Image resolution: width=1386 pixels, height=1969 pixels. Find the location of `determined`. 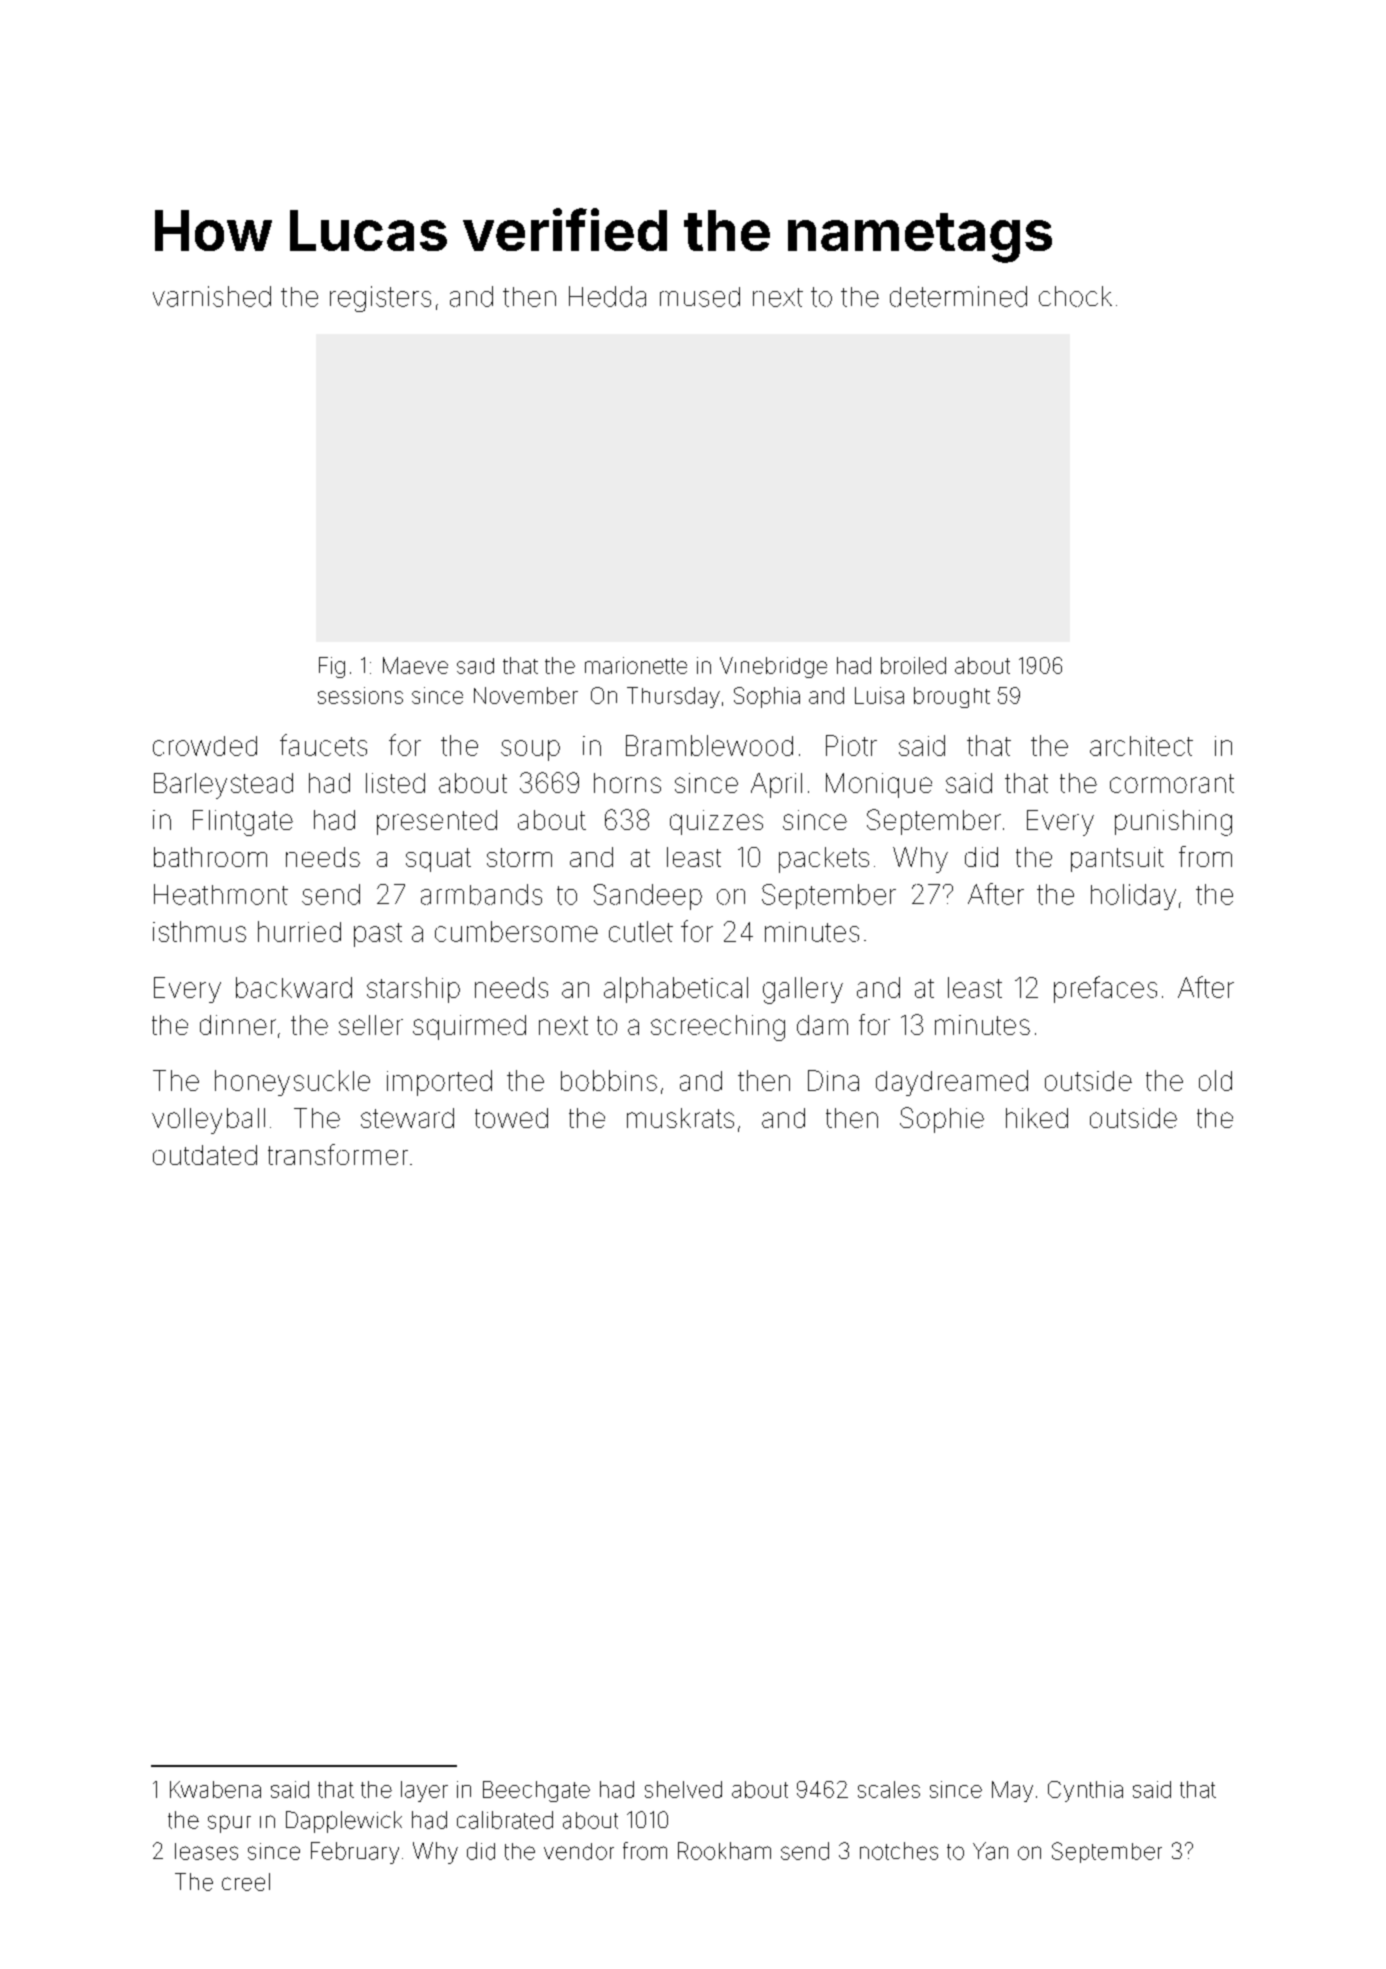

determined is located at coordinates (958, 296).
